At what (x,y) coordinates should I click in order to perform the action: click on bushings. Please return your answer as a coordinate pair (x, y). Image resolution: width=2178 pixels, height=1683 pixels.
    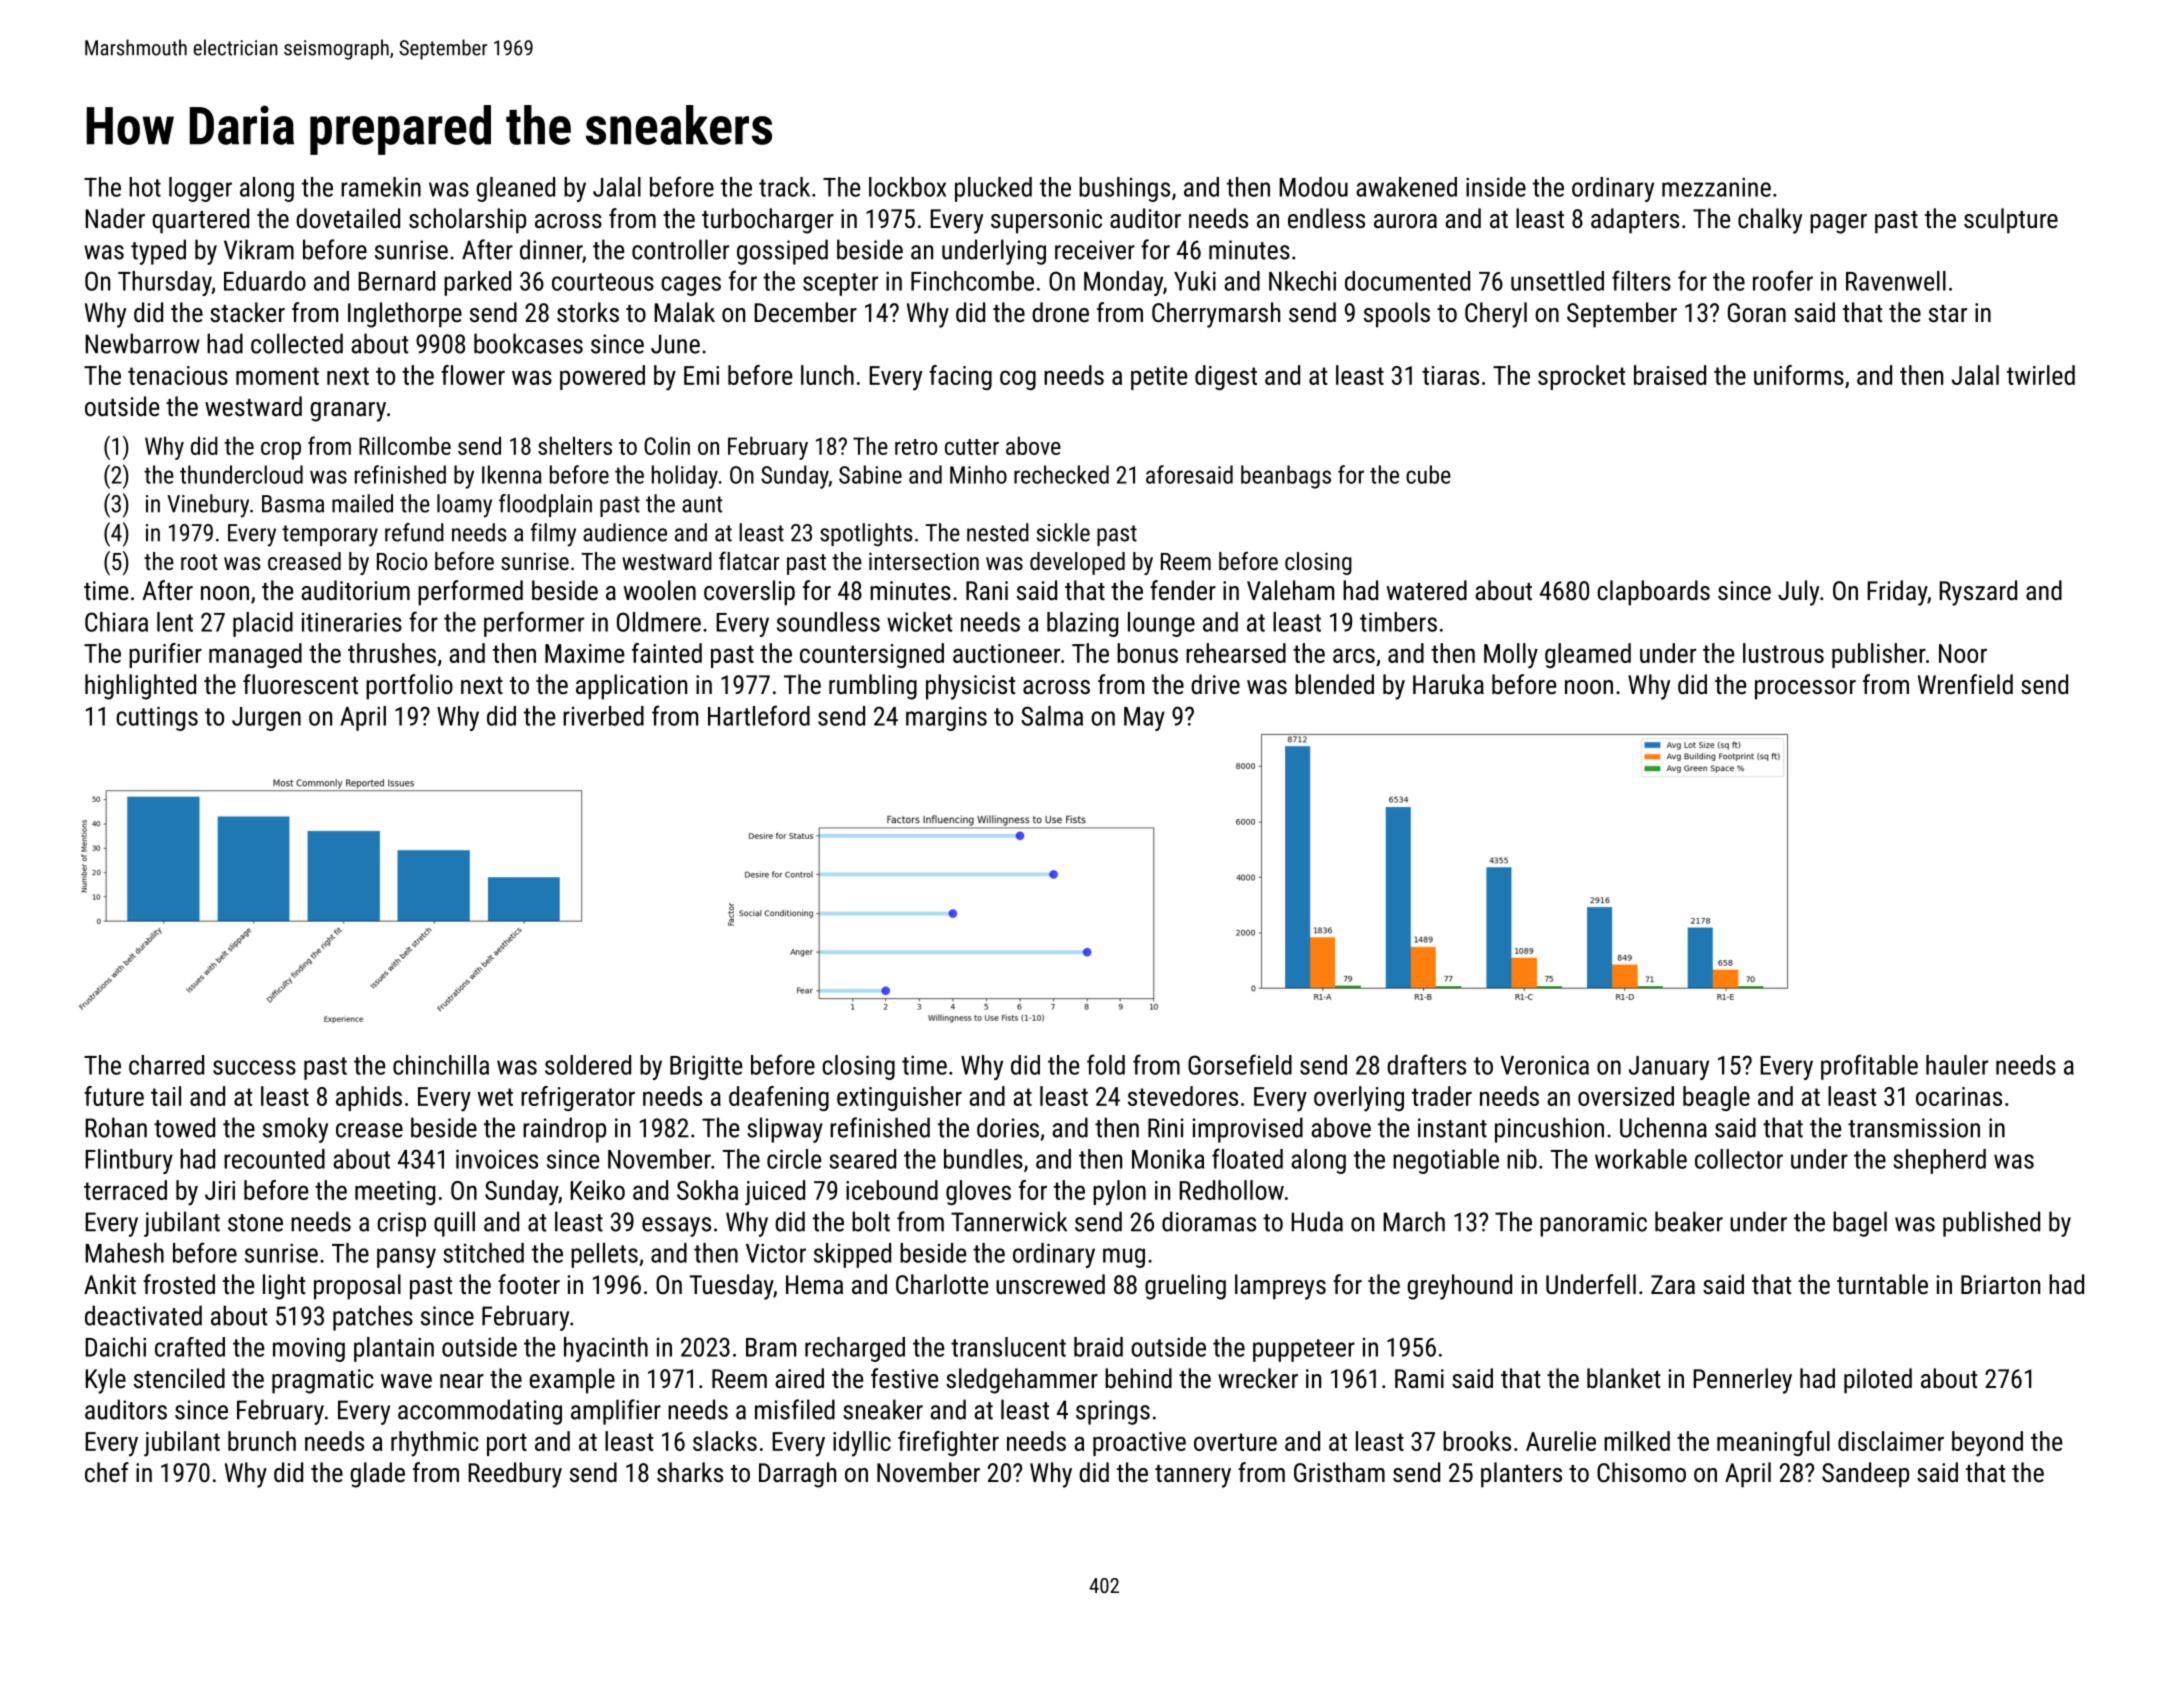
    Looking at the image, I should click on (1124, 189).
